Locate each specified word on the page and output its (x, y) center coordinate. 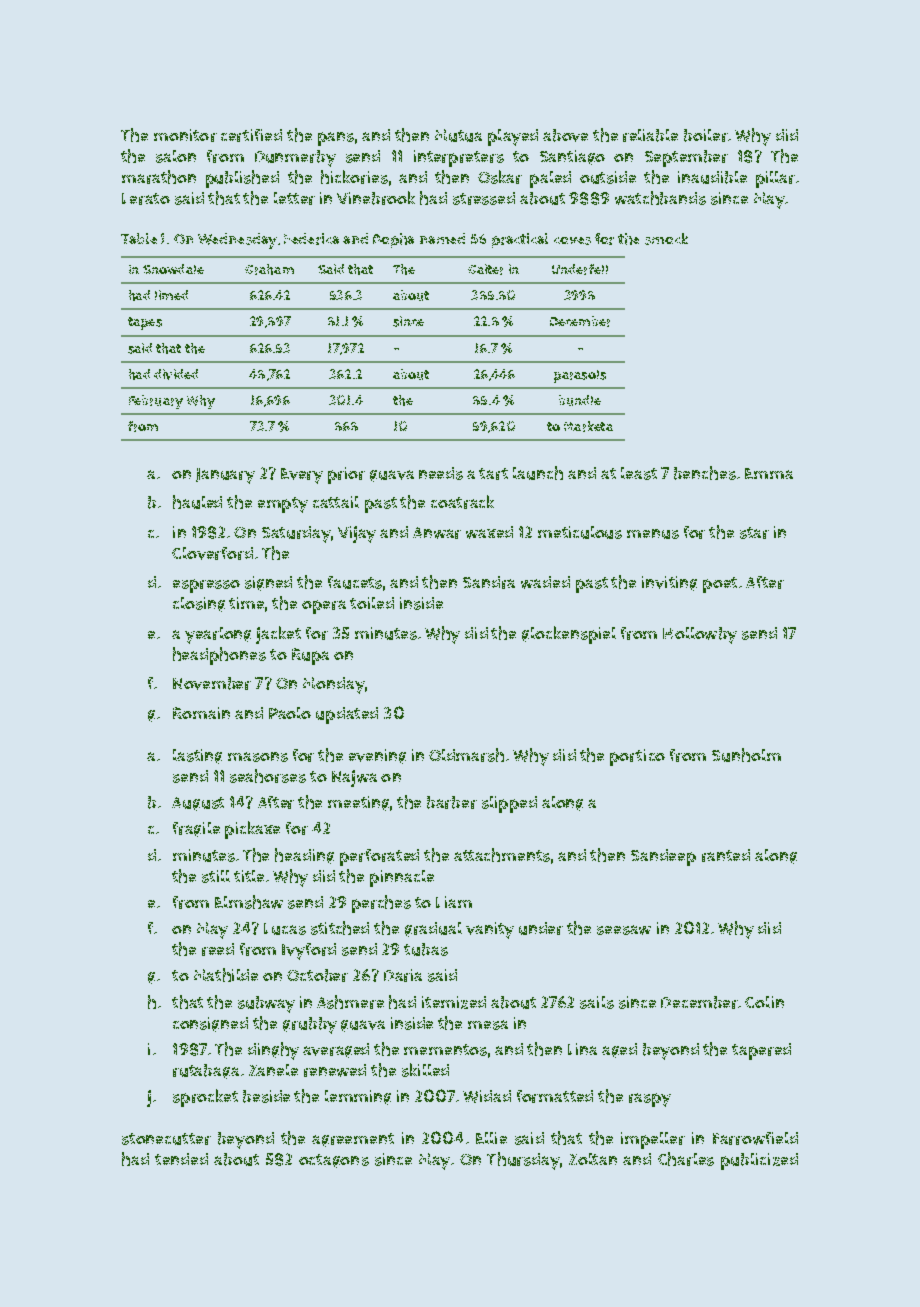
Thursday (523, 1161)
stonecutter (166, 1139)
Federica (311, 239)
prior (346, 475)
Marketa (588, 426)
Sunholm (746, 755)
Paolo (290, 713)
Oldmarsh (466, 755)
